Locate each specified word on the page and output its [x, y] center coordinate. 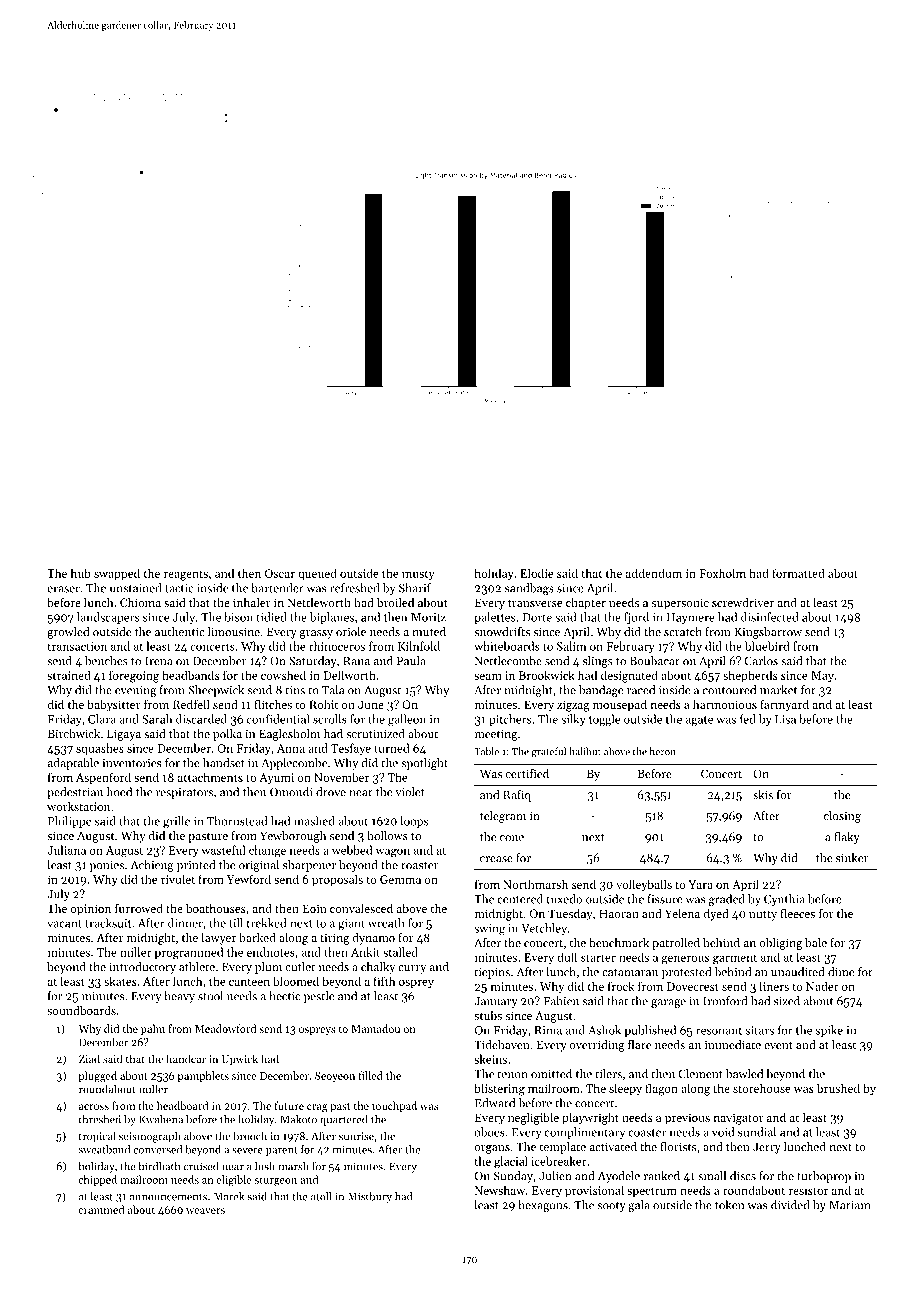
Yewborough [293, 837]
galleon [407, 720]
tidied [272, 617]
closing [842, 817]
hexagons [543, 1206]
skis [763, 794]
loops [414, 822]
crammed [101, 1209]
